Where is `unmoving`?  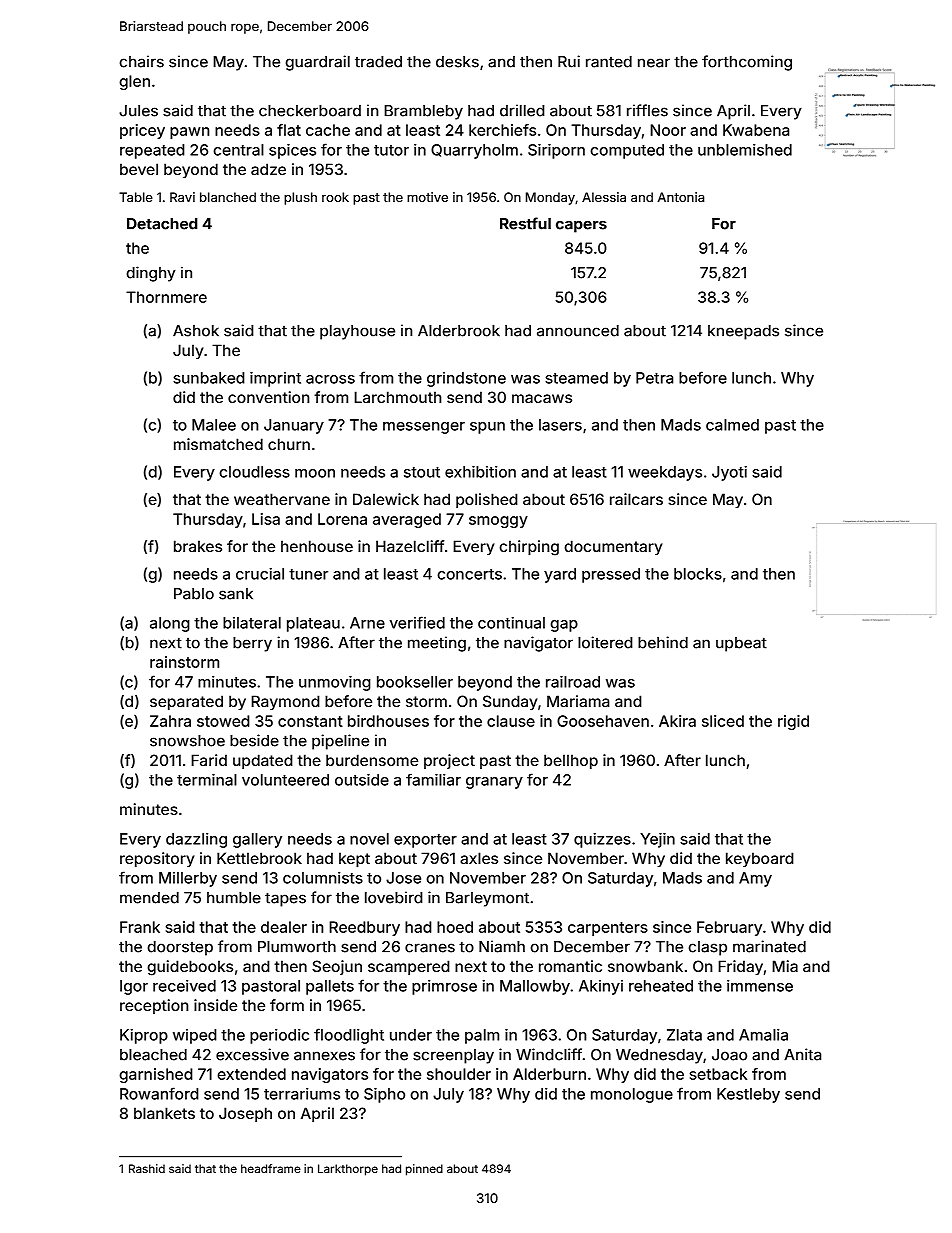 unmoving is located at coordinates (335, 683).
